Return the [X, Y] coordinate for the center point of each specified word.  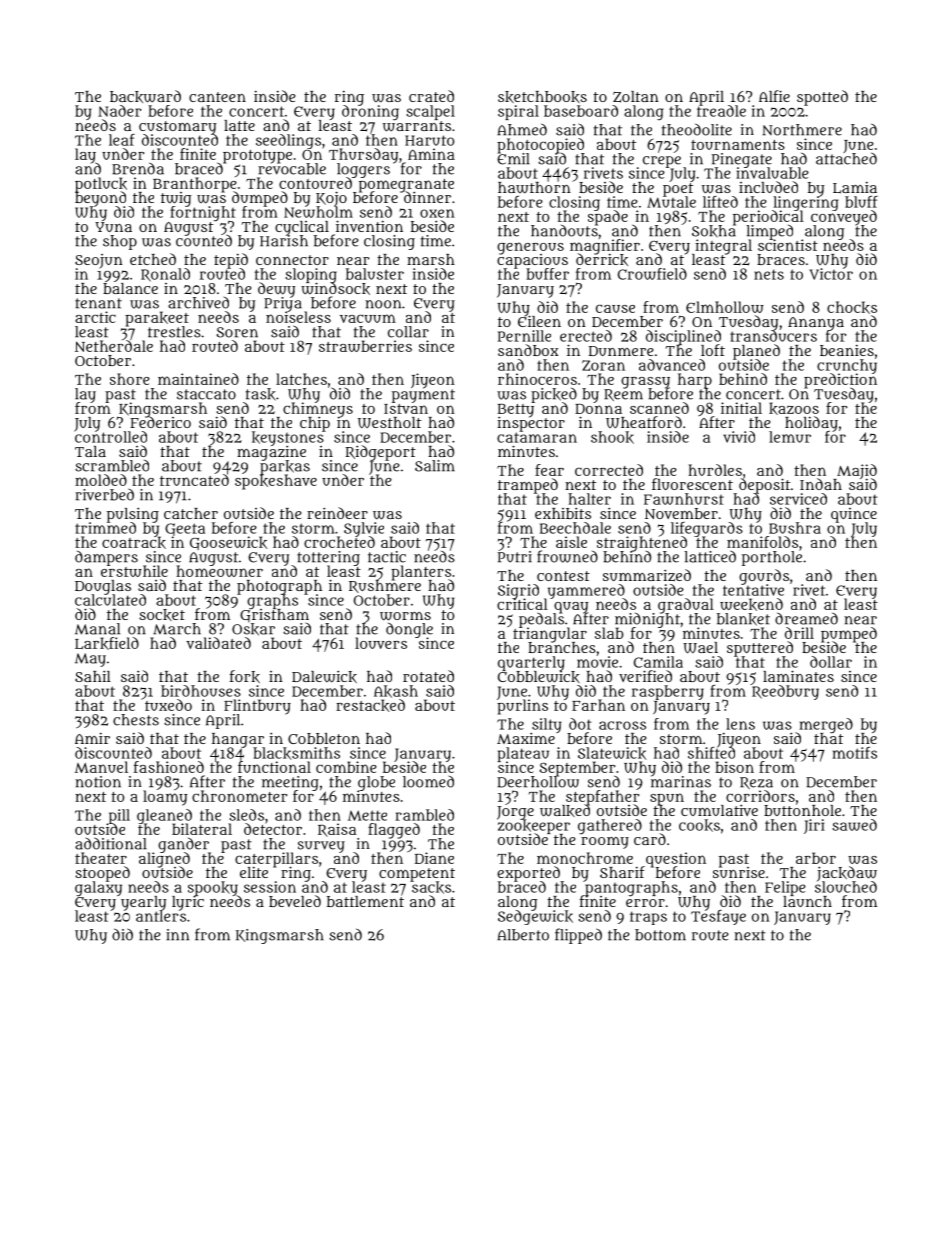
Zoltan [636, 97]
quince [854, 515]
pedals [541, 620]
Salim [435, 466]
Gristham [274, 616]
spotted [822, 98]
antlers [161, 916]
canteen [217, 97]
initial [741, 408]
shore [130, 379]
